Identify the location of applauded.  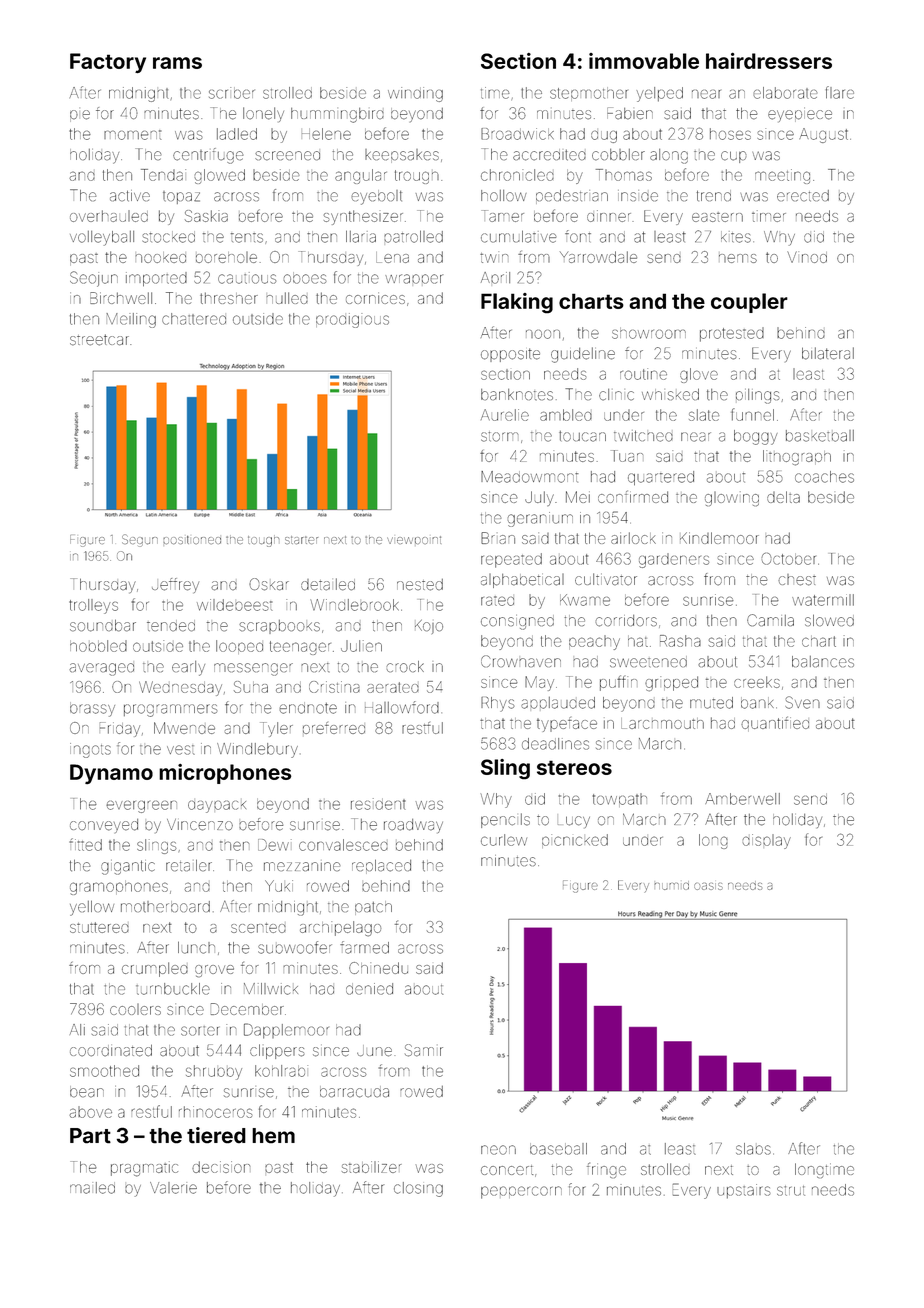
(558, 703).
